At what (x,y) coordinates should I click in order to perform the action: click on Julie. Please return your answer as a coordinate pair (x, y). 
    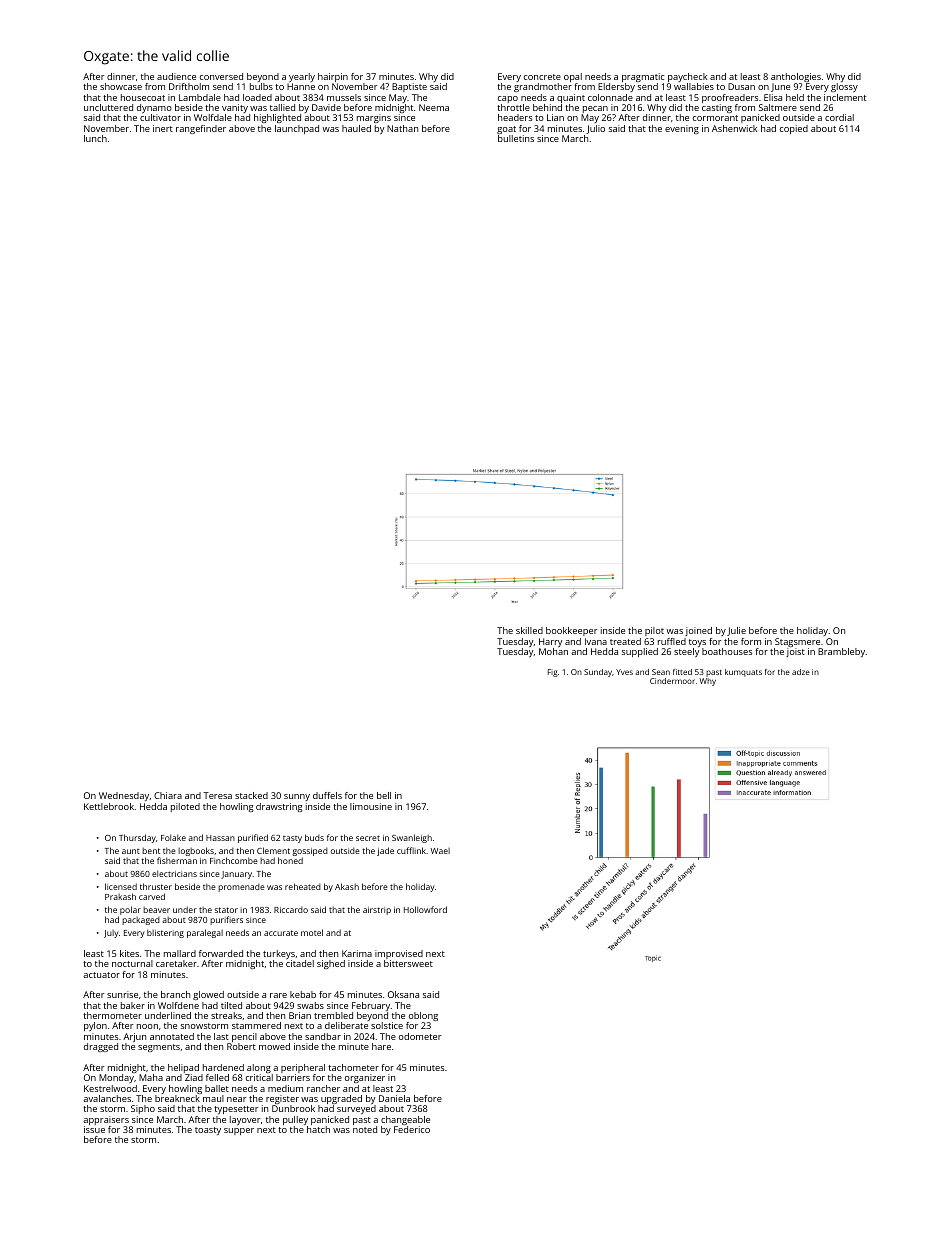
    Looking at the image, I should click on (736, 631).
